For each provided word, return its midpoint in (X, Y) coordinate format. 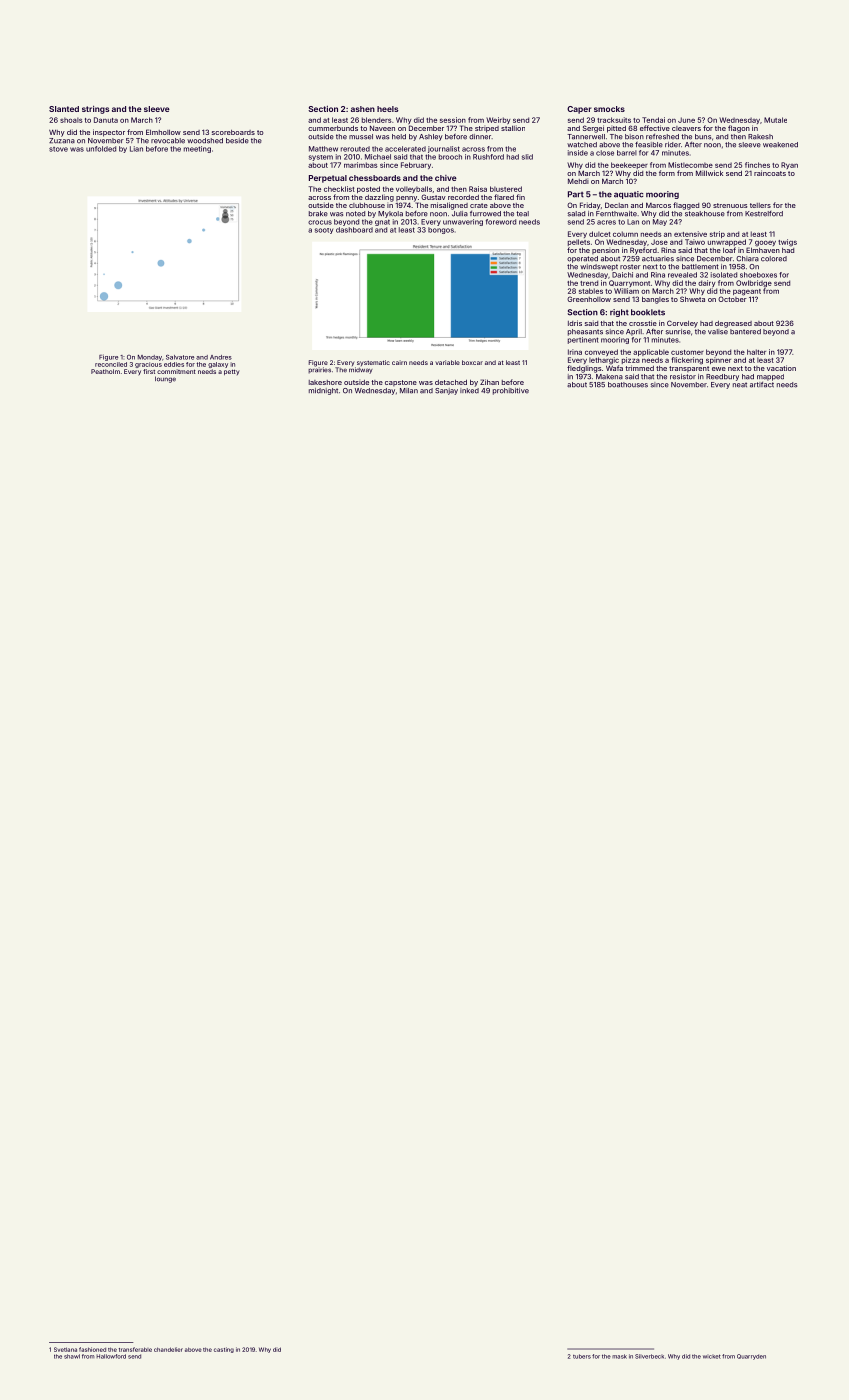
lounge (165, 379)
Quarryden (751, 1357)
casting (224, 1350)
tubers (582, 1356)
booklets (648, 312)
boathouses (628, 385)
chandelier (168, 1349)
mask (619, 1356)
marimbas (361, 165)
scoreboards (233, 132)
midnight (323, 391)
